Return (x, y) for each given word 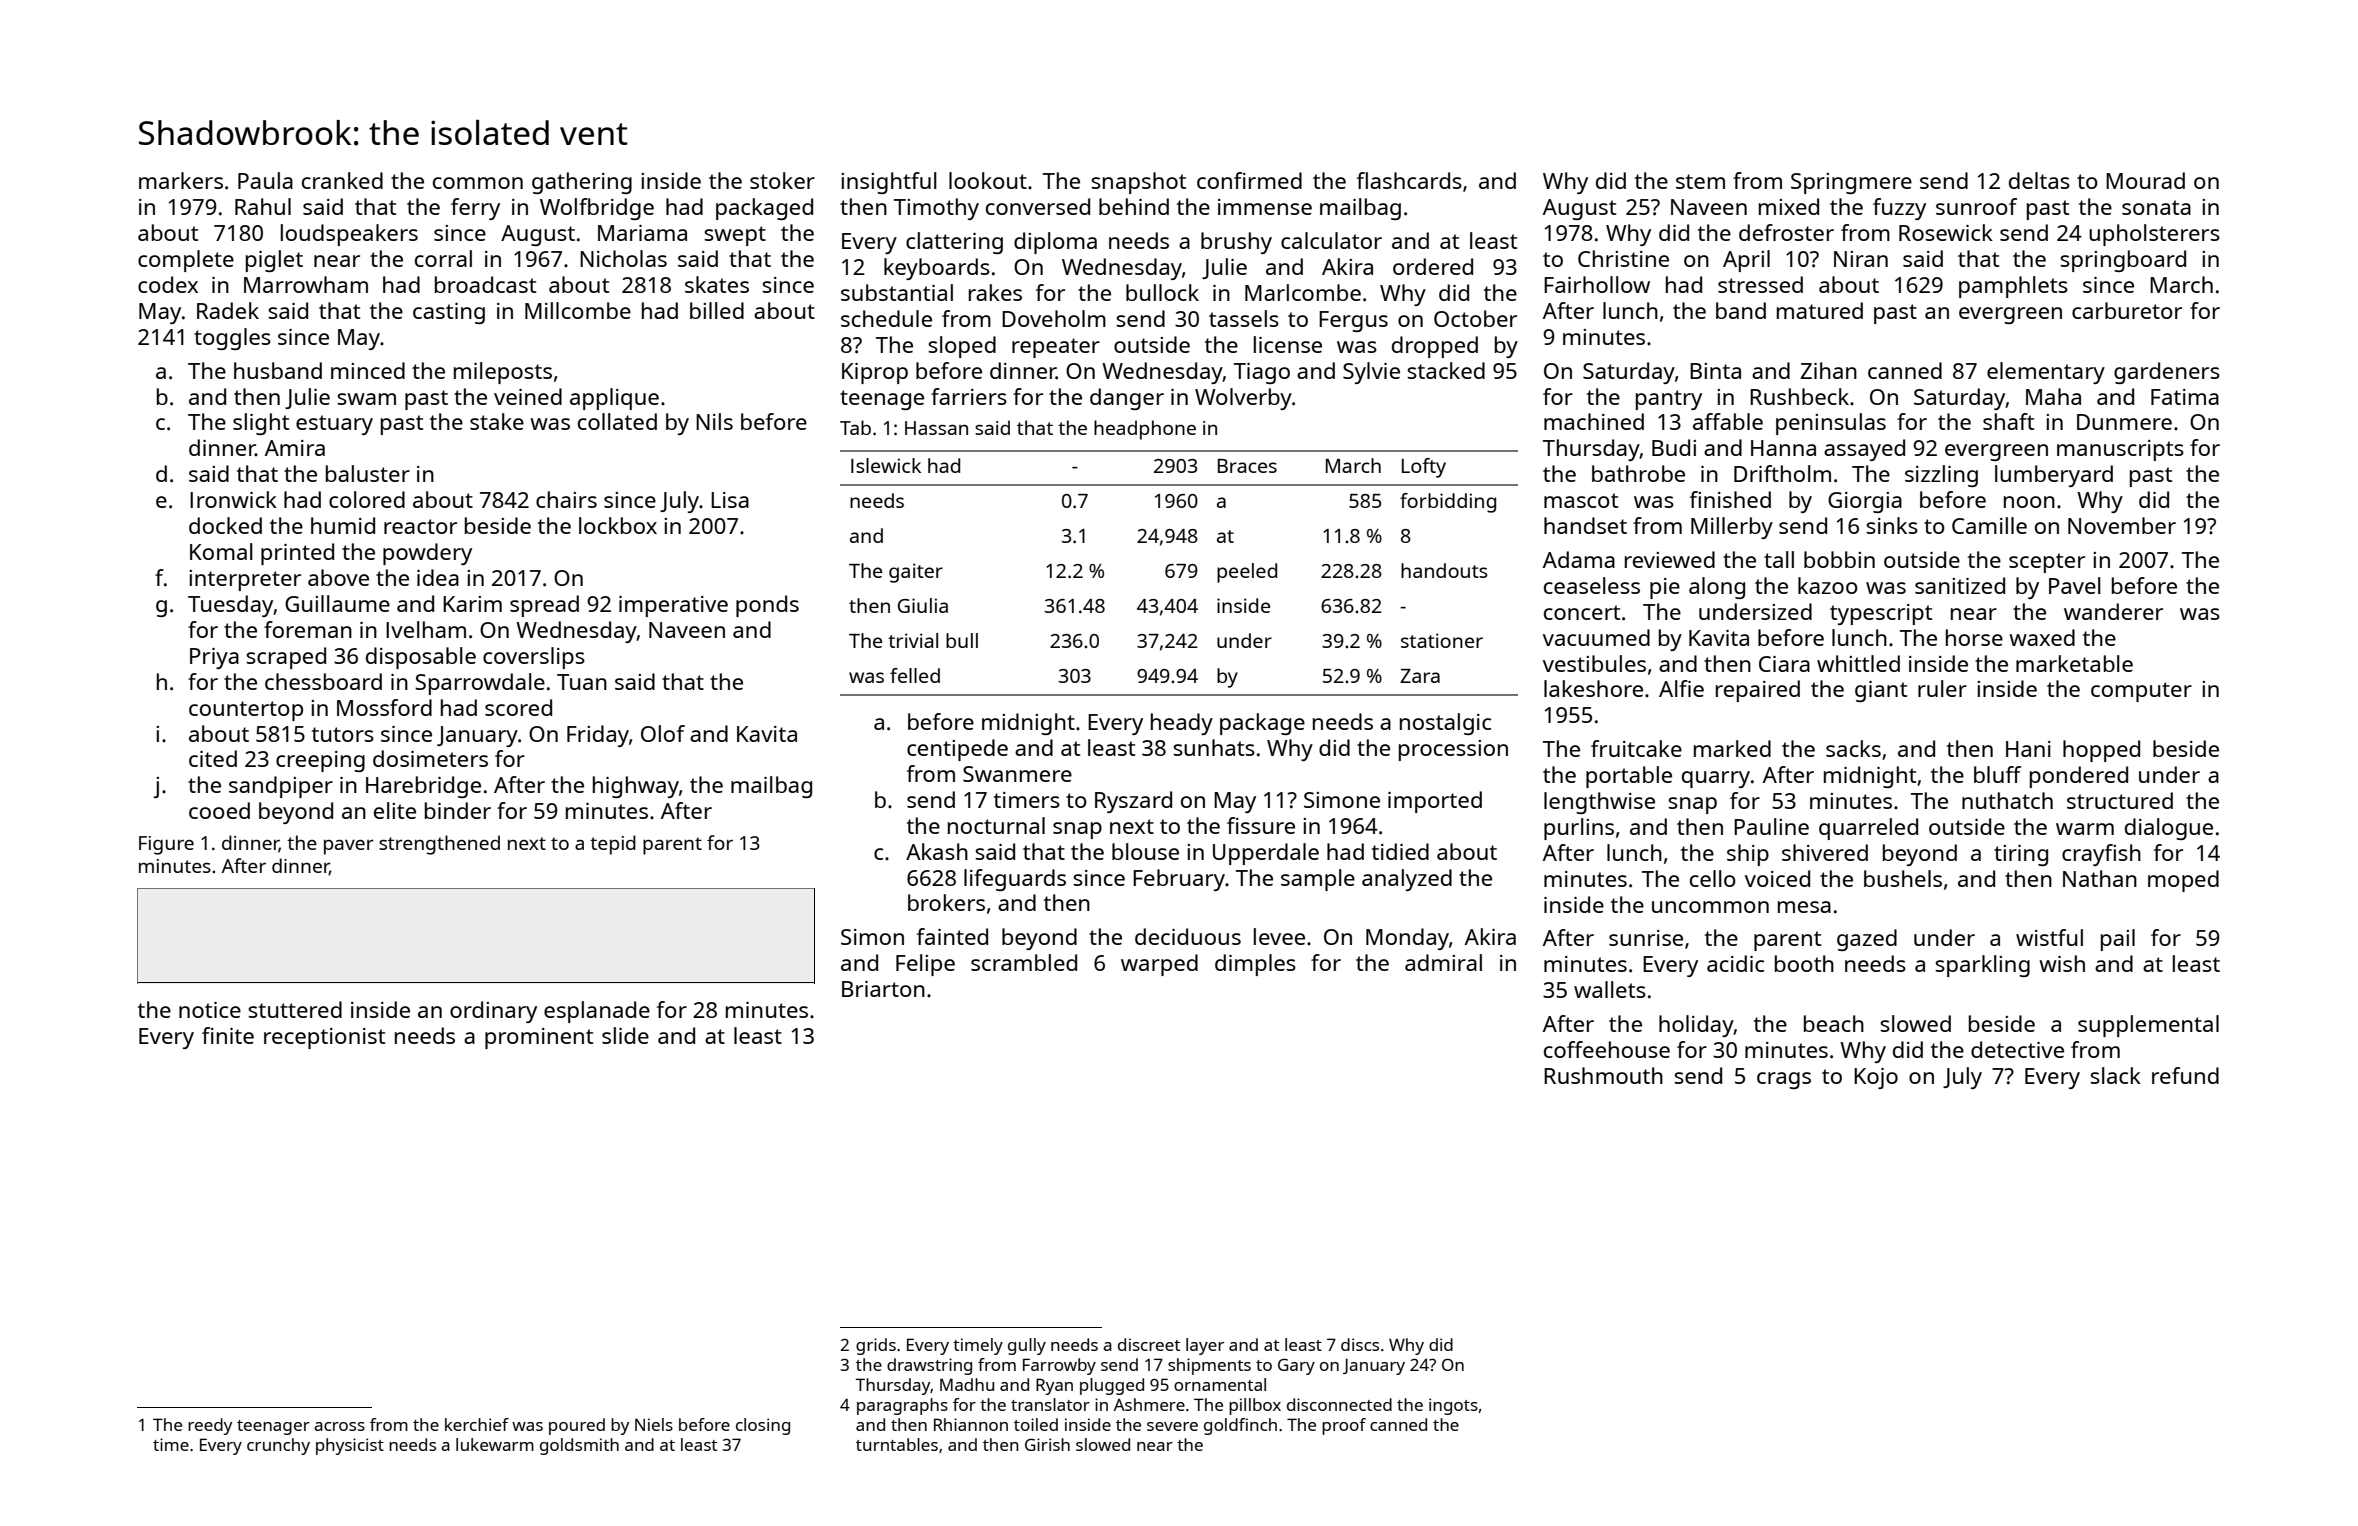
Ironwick (233, 499)
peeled (1247, 573)
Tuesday (231, 606)
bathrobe (1638, 473)
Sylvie (1371, 373)
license (1288, 344)
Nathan (2100, 878)
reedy (210, 1426)
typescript (1881, 614)
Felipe (925, 965)
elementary (2046, 373)
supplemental (2148, 1026)
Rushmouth (1603, 1075)
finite (228, 1035)
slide (625, 1035)
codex (168, 284)
